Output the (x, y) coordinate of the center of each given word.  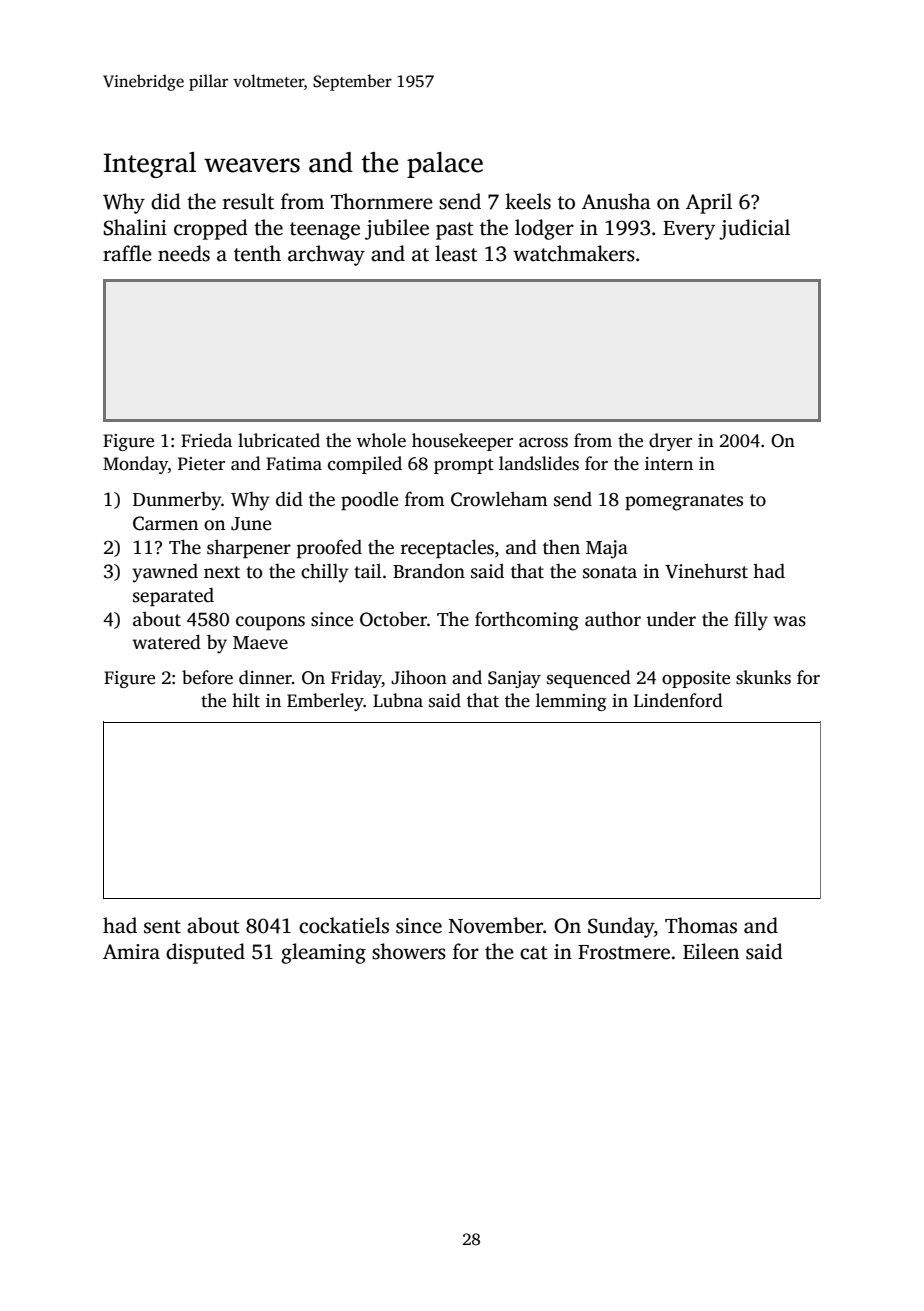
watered (166, 642)
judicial (754, 229)
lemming (571, 702)
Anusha (616, 201)
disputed (205, 953)
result (248, 201)
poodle (369, 500)
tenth (257, 253)
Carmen (166, 523)
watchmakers (574, 253)
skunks (763, 677)
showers (409, 951)
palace (445, 165)
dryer (670, 442)
